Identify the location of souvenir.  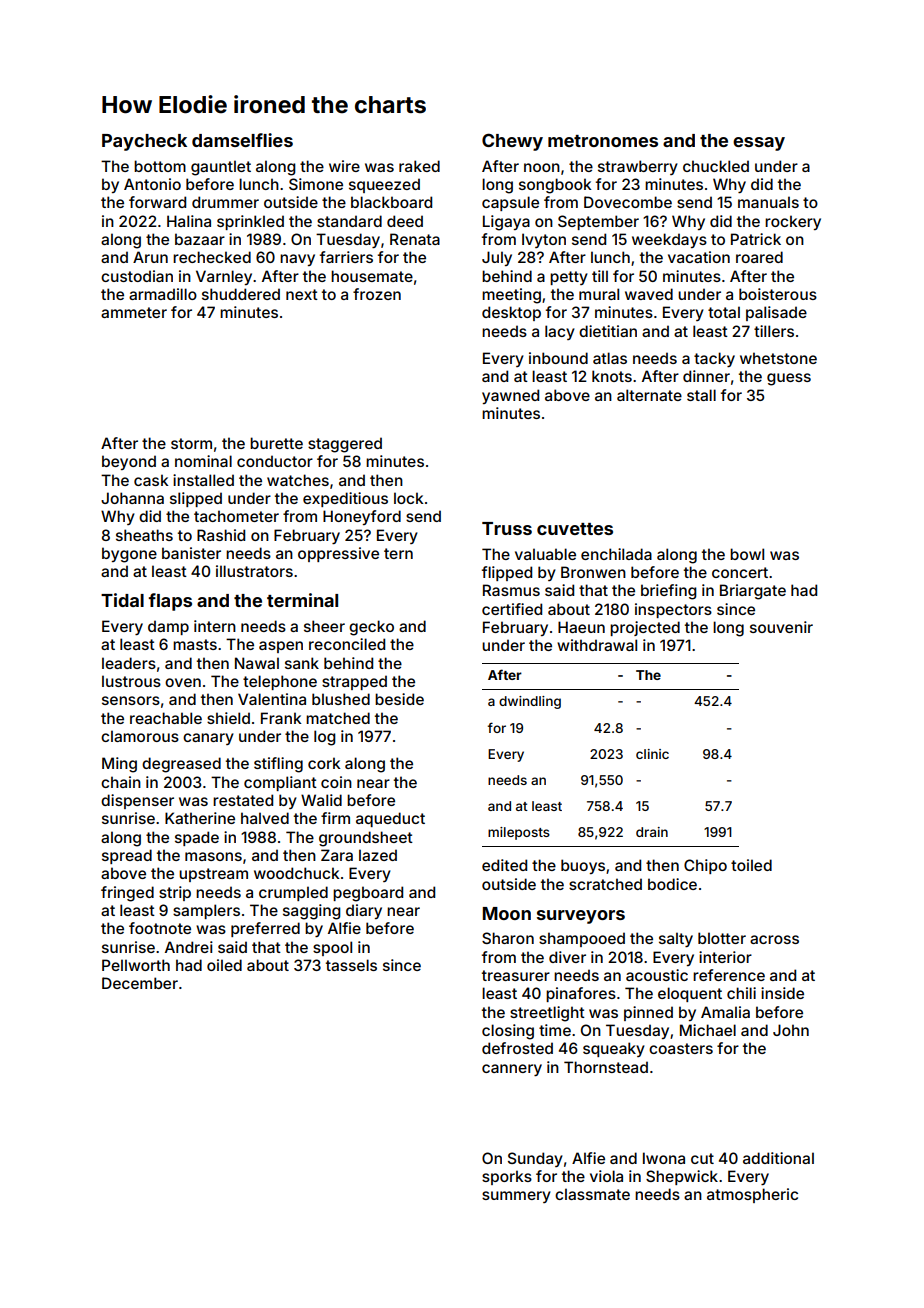
(781, 627).
